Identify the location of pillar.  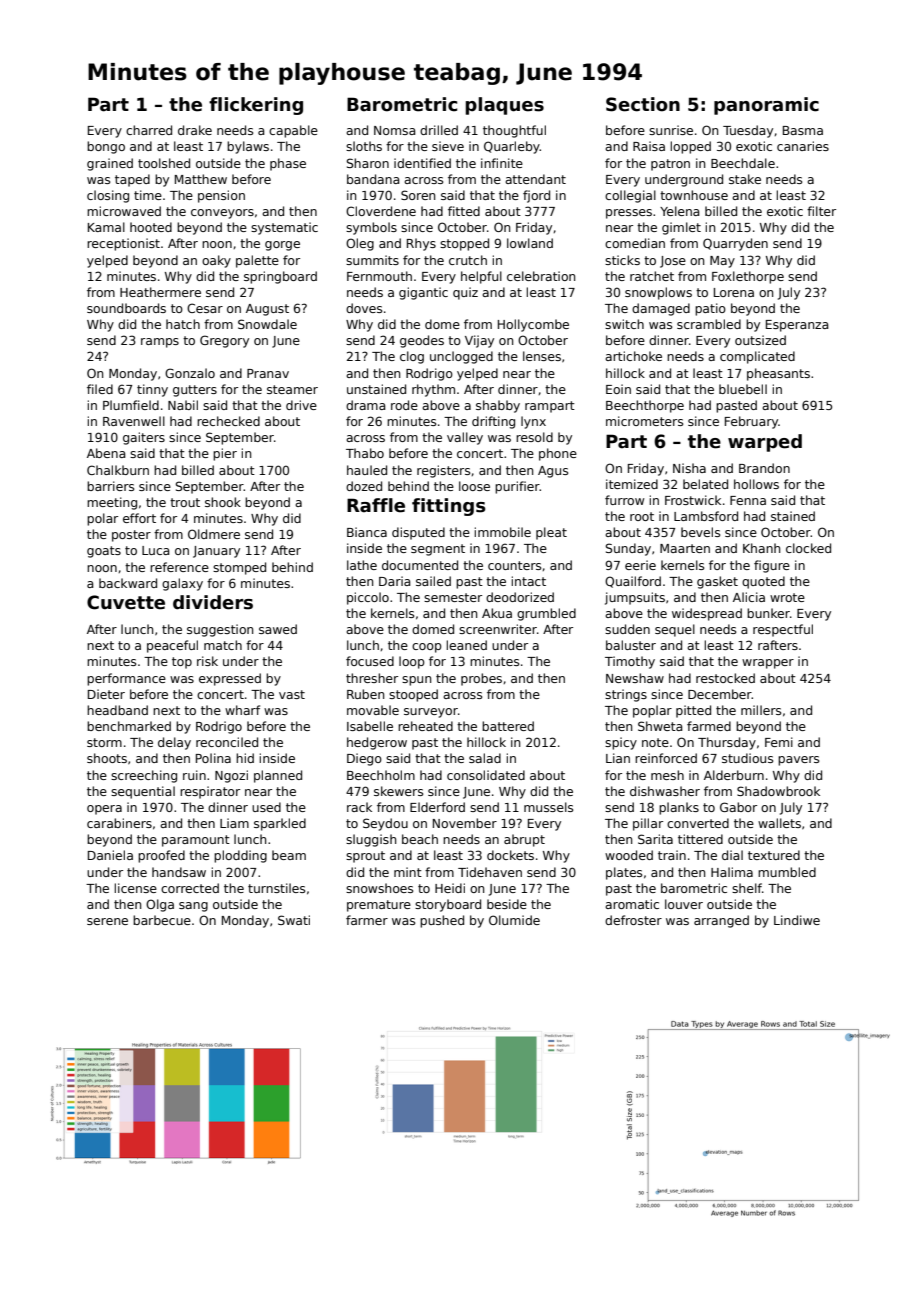
(648, 824).
